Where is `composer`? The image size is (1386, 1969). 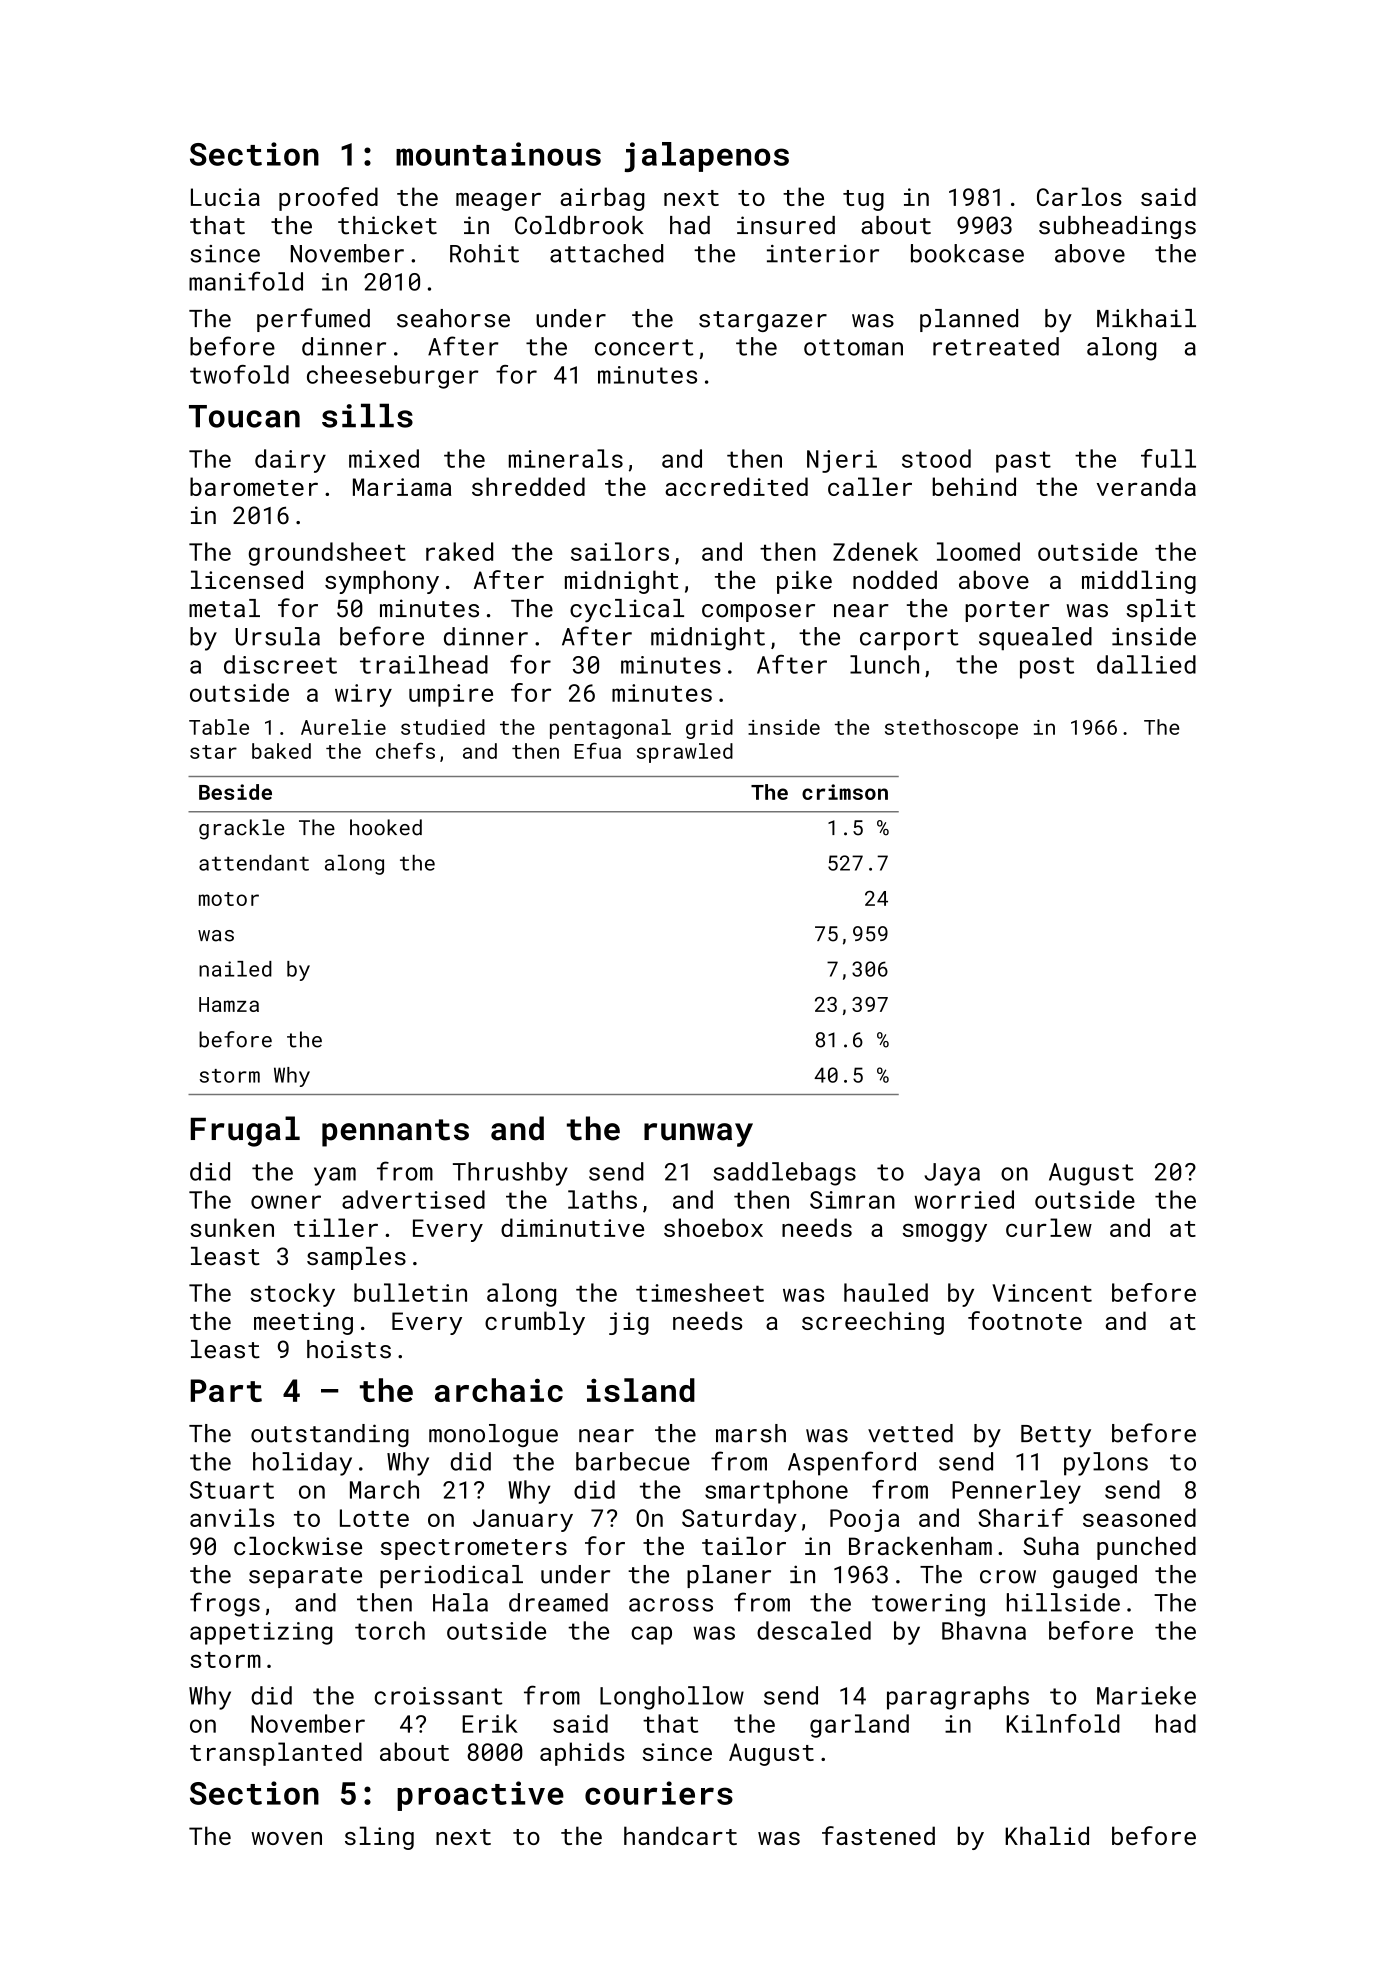 composer is located at coordinates (758, 613).
